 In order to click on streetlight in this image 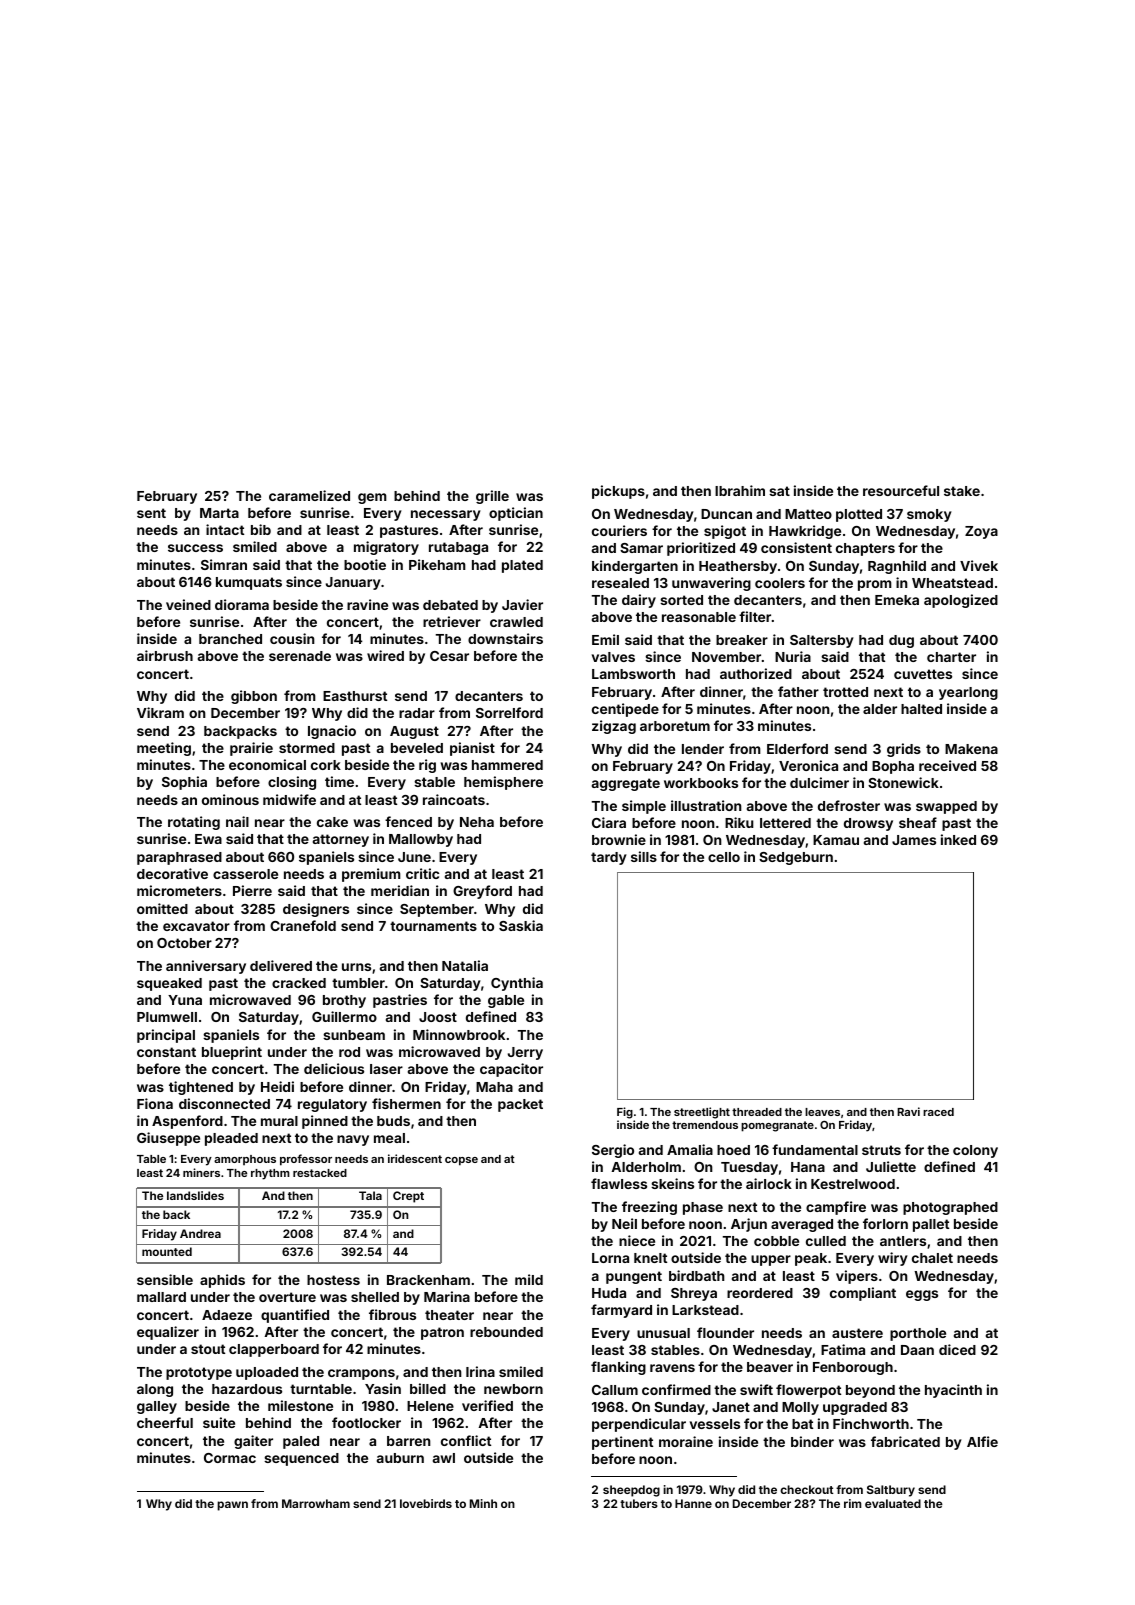, I will do `click(702, 1113)`.
